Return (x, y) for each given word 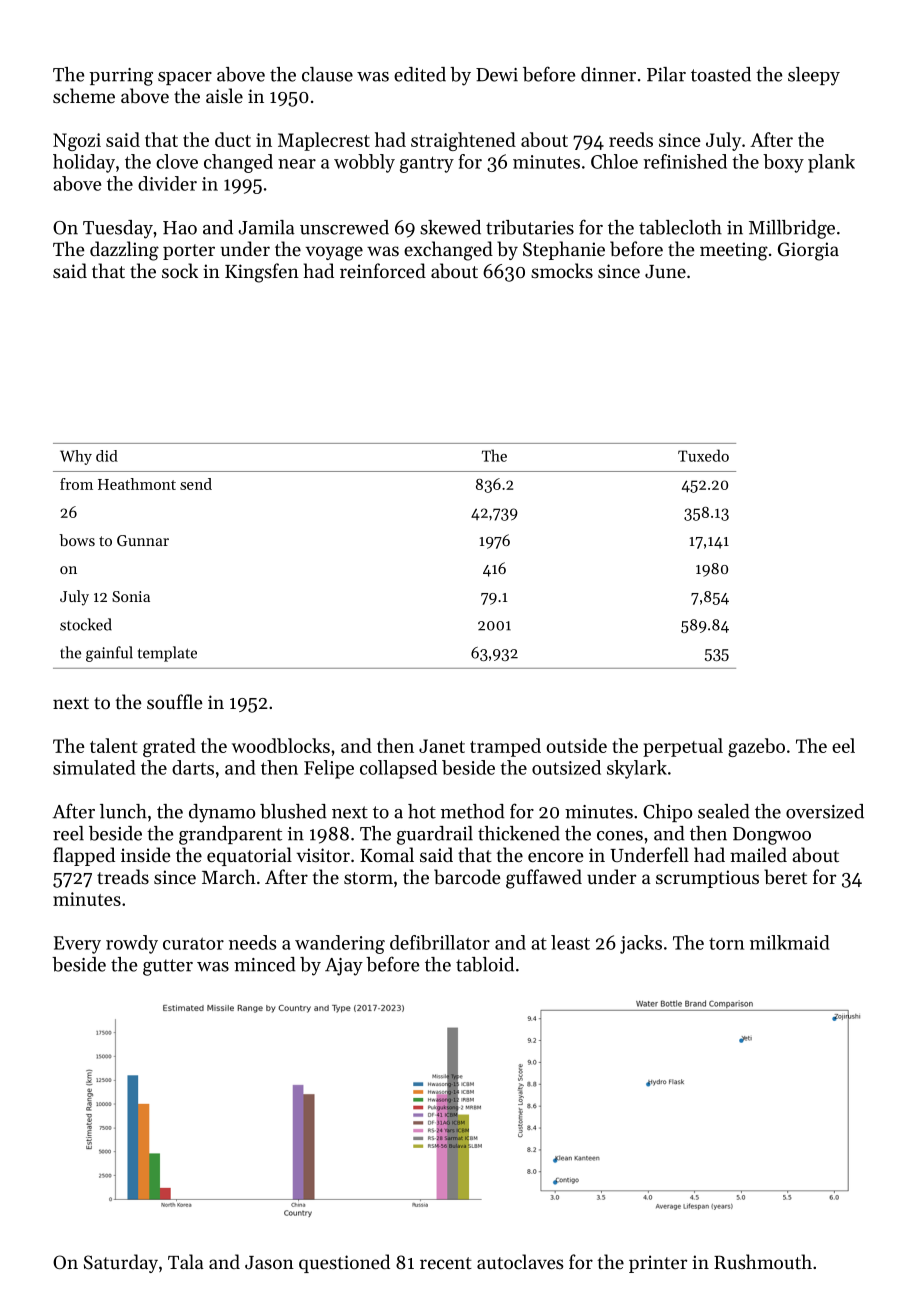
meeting (734, 251)
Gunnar (143, 540)
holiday (84, 163)
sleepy (814, 76)
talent (113, 745)
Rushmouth (763, 1261)
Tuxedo (703, 455)
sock (180, 270)
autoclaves (520, 1261)
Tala (186, 1261)
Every (77, 945)
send (196, 484)
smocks (562, 270)
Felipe (329, 769)
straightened (463, 141)
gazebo (756, 747)
